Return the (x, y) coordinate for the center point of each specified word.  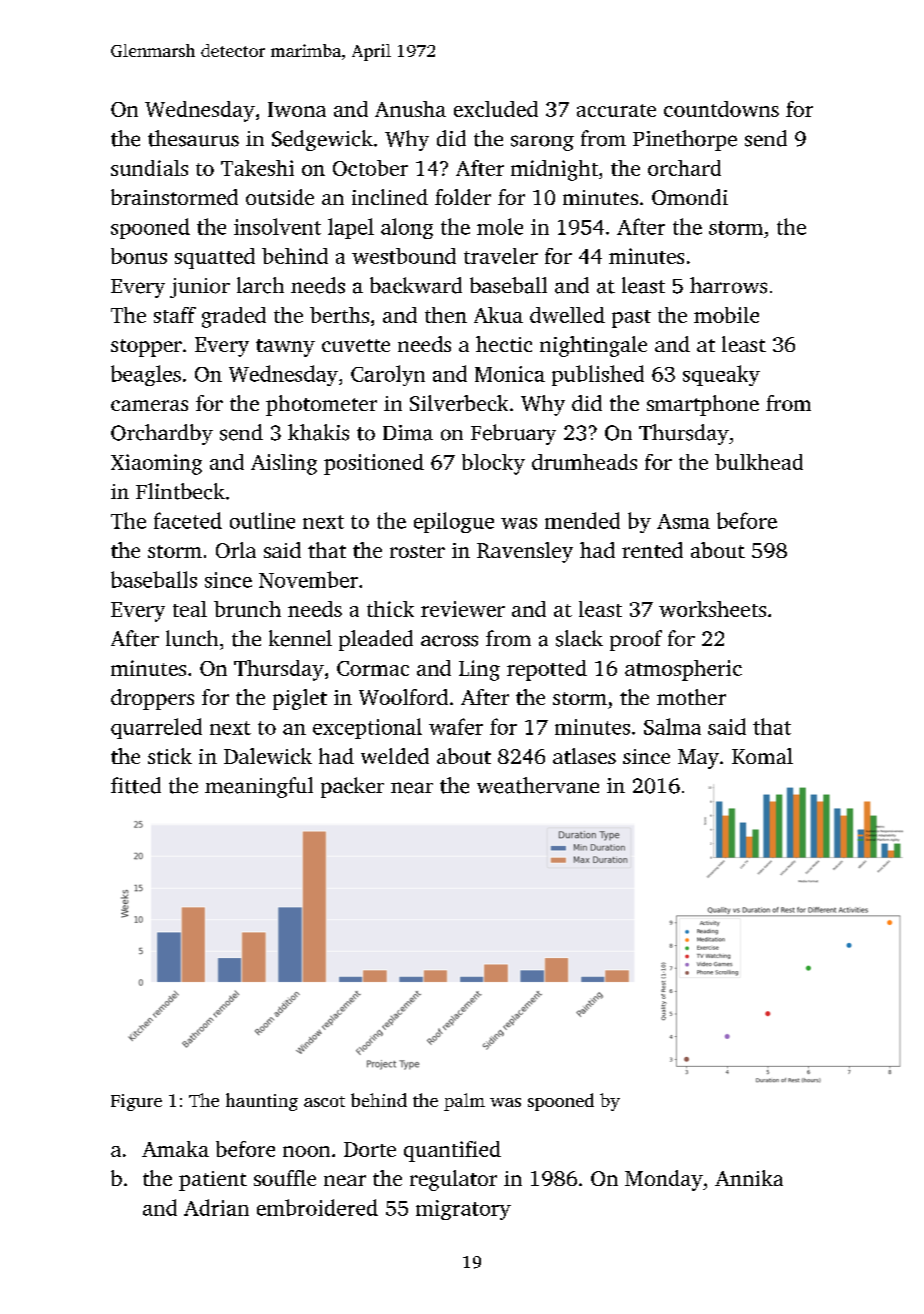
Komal (762, 756)
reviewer (463, 609)
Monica (510, 374)
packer (352, 787)
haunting (262, 1102)
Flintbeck (180, 491)
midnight (554, 170)
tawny (285, 348)
